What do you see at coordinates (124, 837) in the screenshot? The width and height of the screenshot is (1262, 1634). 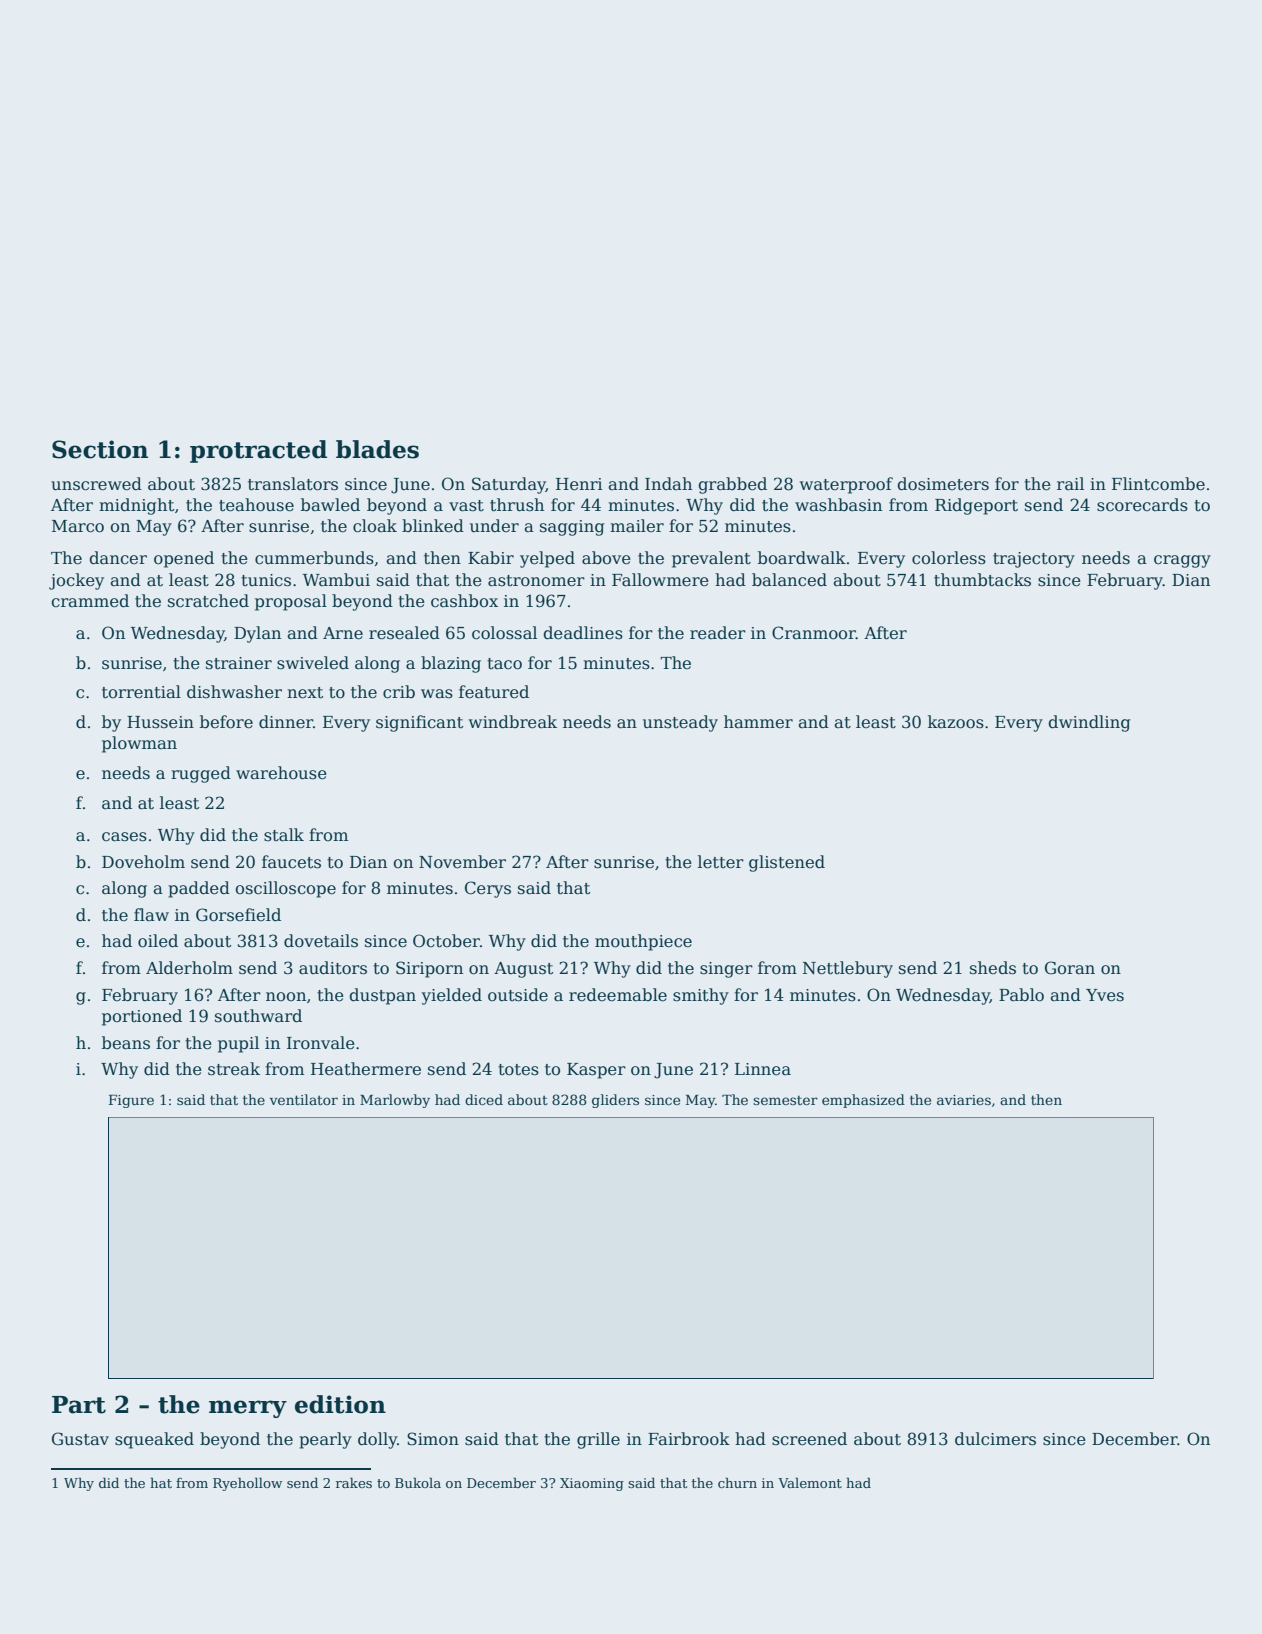 I see `cases` at bounding box center [124, 837].
